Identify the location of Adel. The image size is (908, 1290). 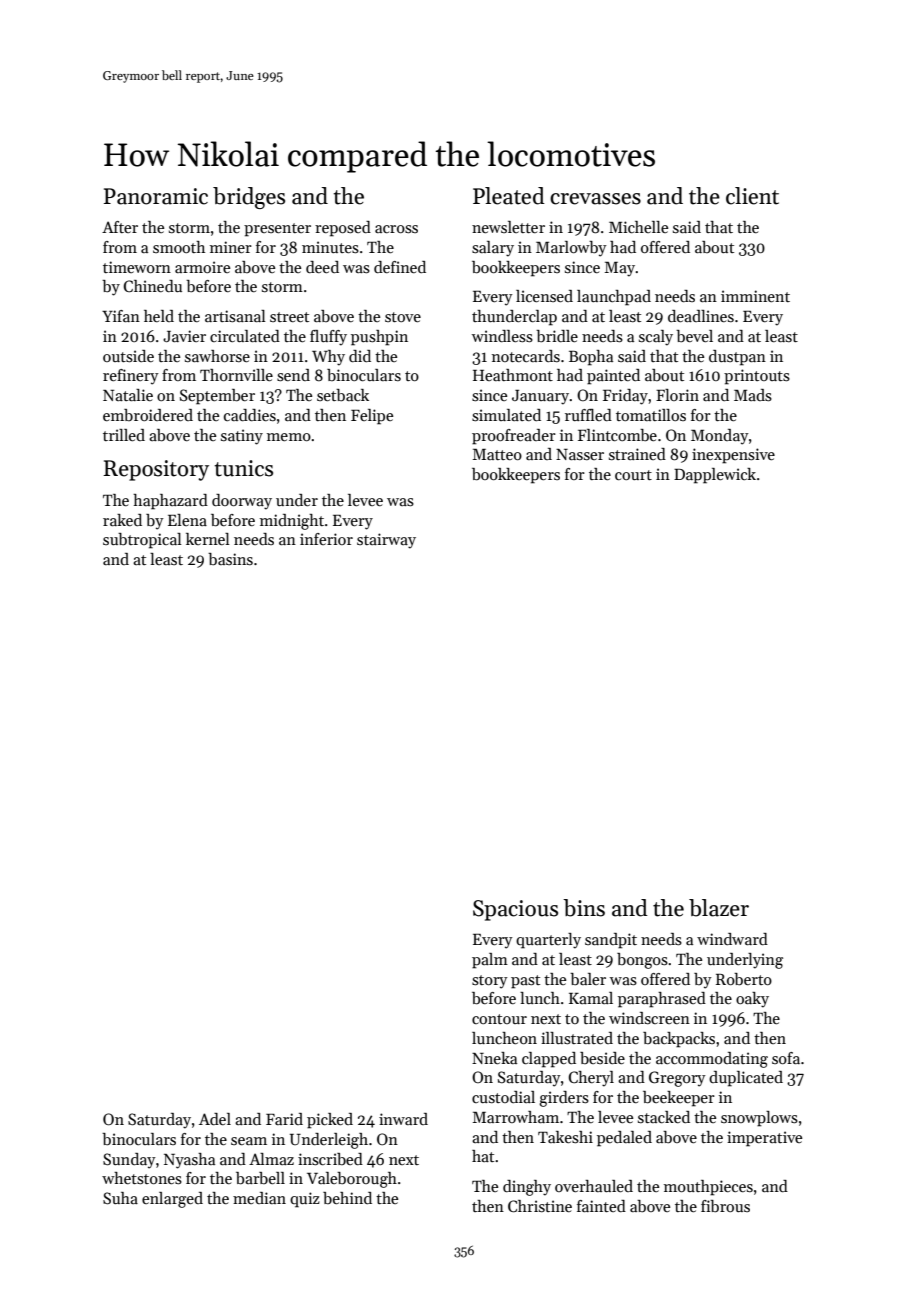
(215, 1119).
